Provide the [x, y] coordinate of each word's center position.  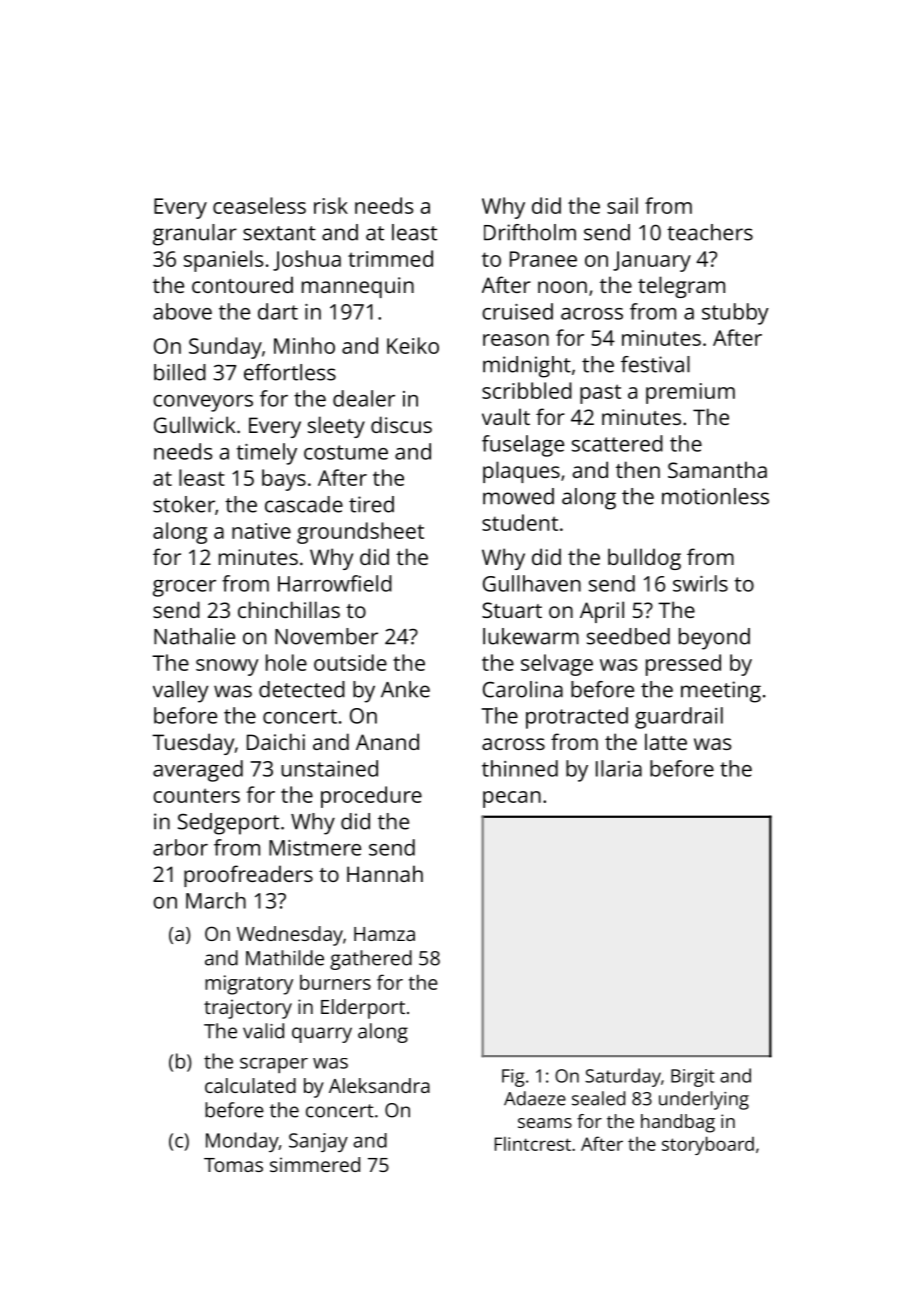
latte [666, 741]
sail [622, 205]
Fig [513, 1078]
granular [195, 235]
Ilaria [619, 768]
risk [331, 205]
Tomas [233, 1165]
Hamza [384, 934]
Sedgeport [228, 824]
